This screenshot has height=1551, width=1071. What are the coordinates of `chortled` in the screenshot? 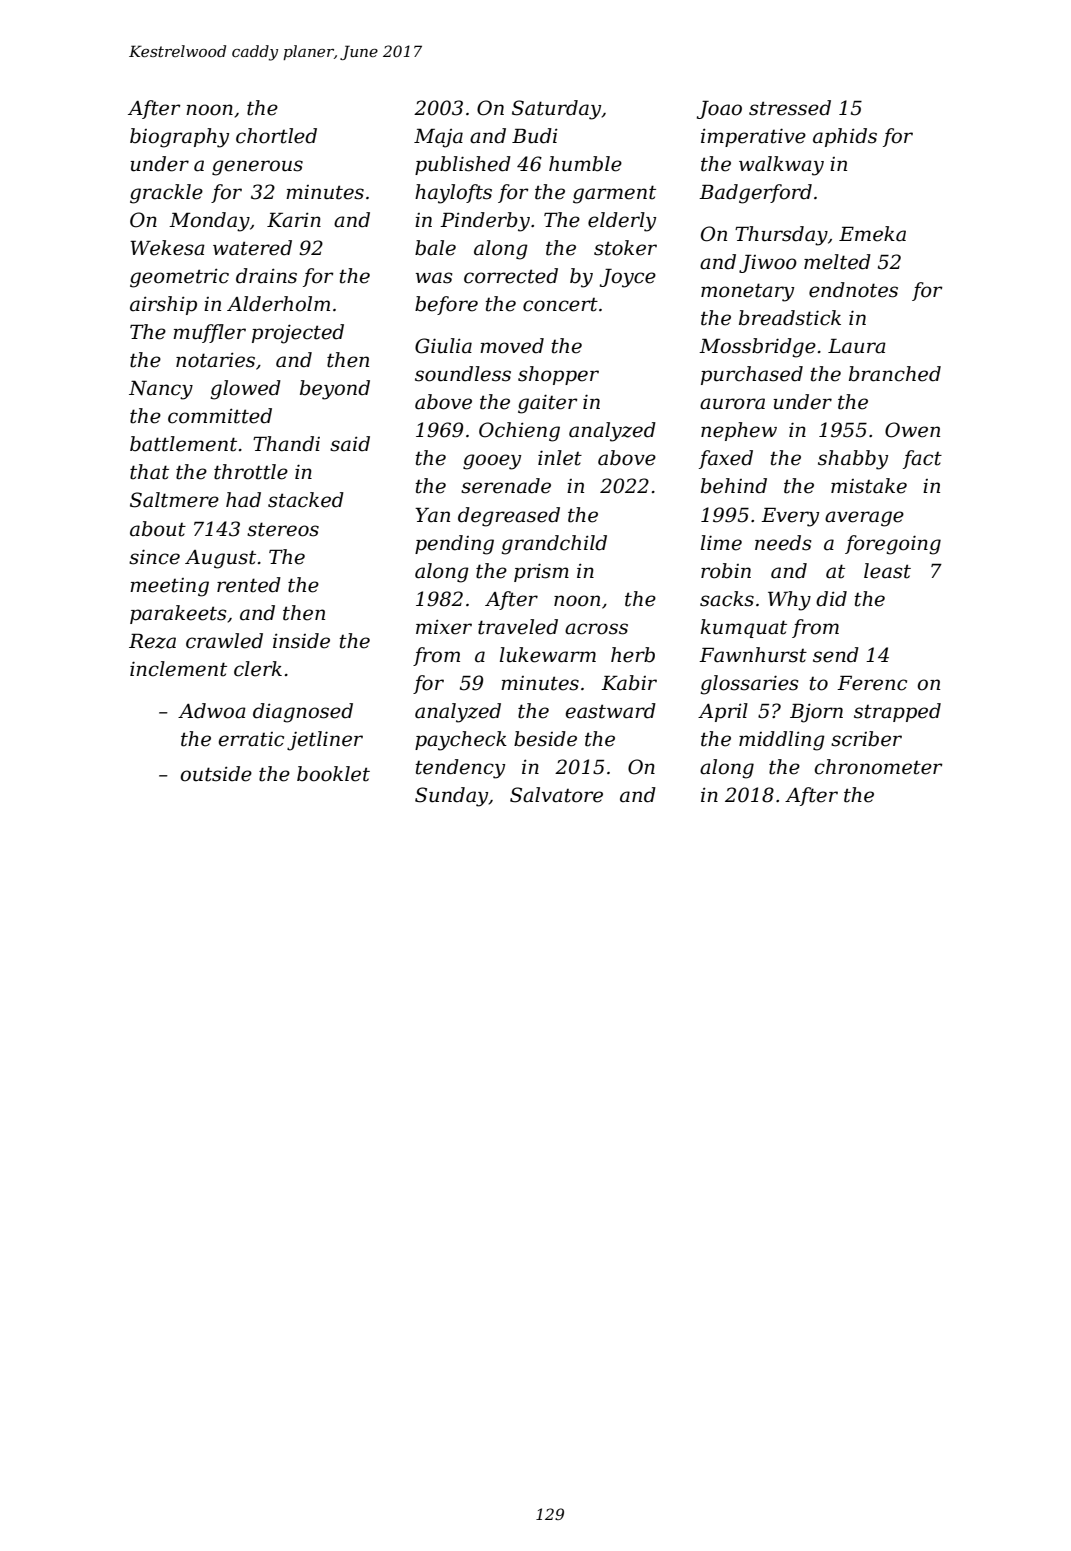 It's located at (276, 136).
